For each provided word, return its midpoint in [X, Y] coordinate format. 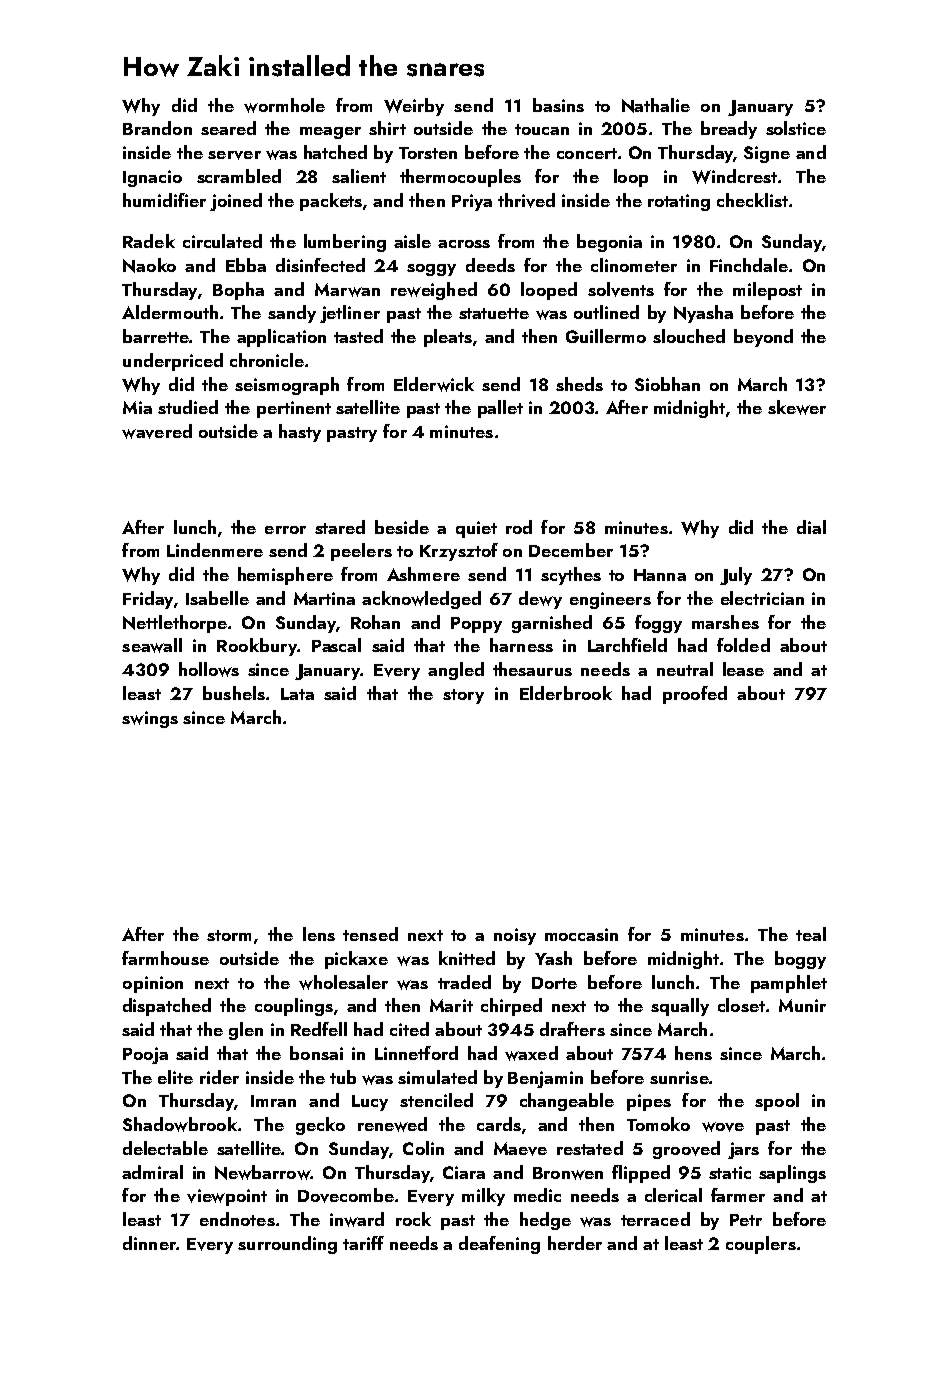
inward [357, 1219]
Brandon [157, 128]
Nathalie [656, 105]
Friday [148, 600]
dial [811, 527]
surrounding [287, 1245]
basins [558, 105]
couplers [761, 1245]
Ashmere [423, 574]
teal [811, 934]
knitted [467, 958]
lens [319, 934]
